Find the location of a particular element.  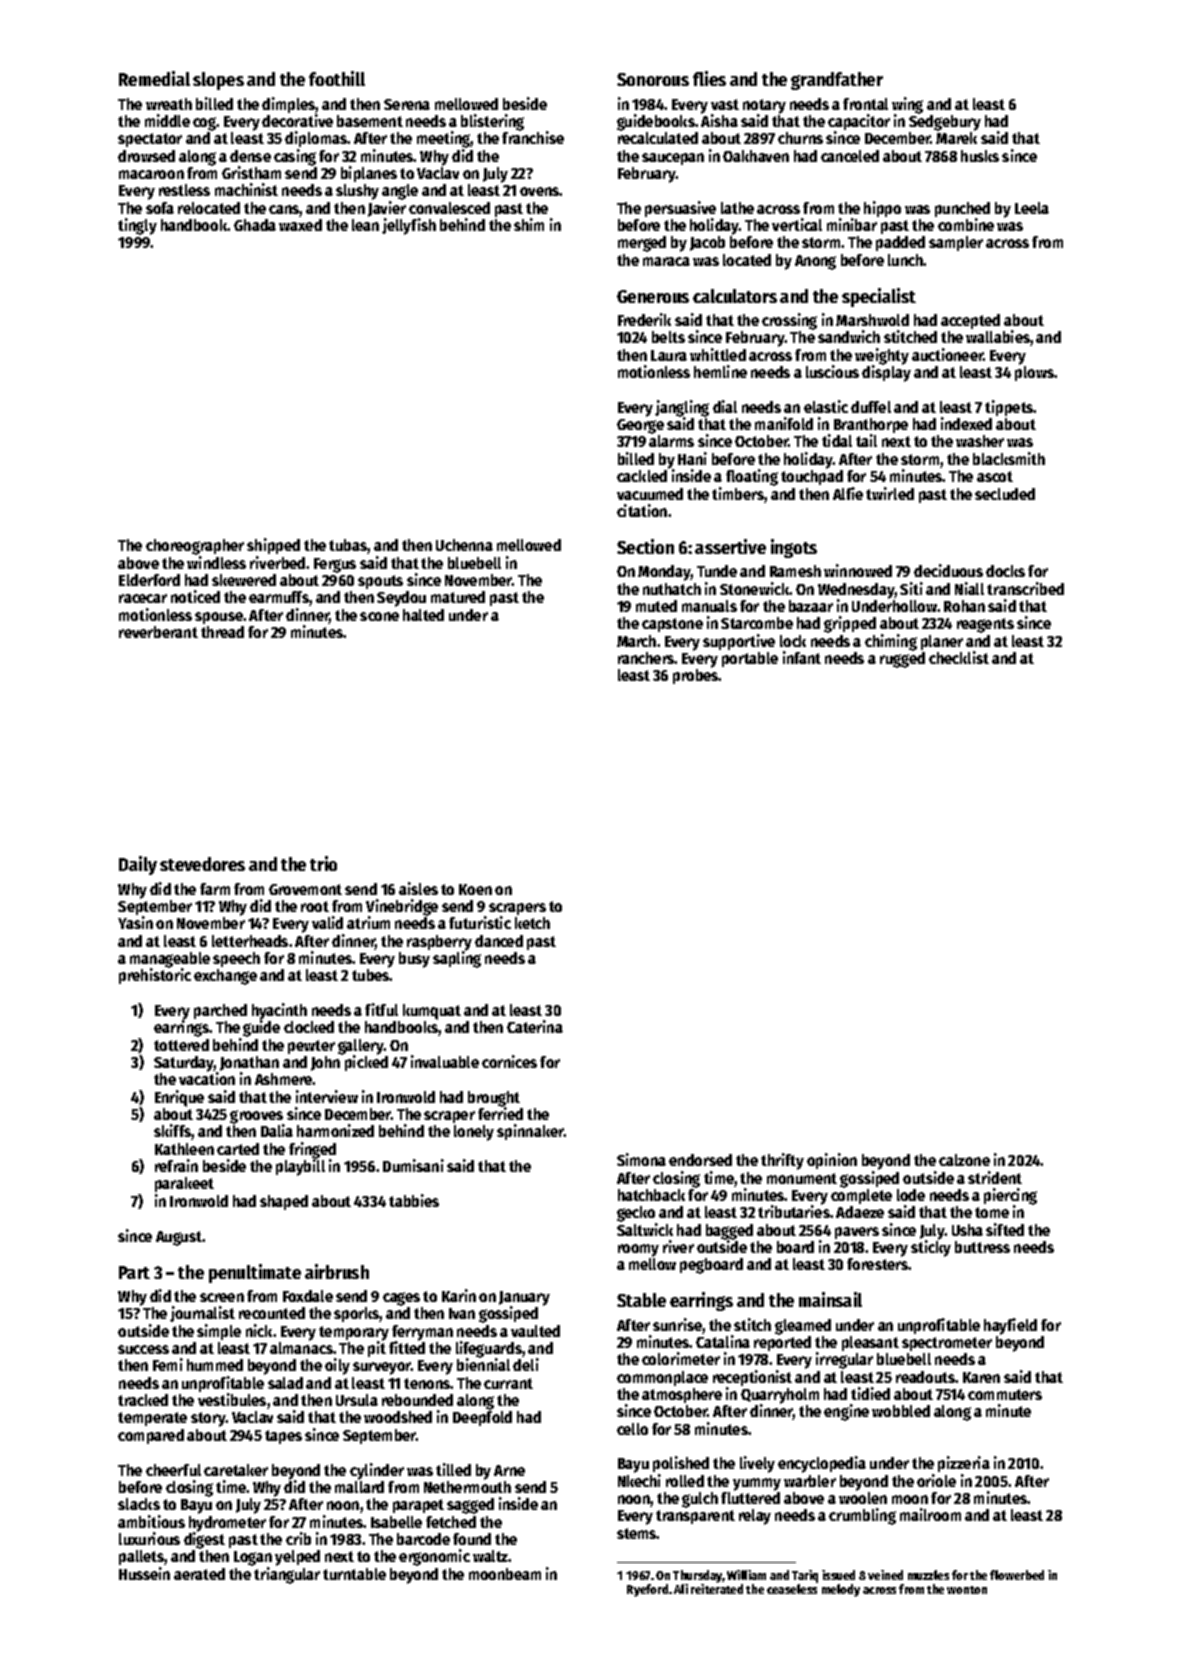

wonton is located at coordinates (967, 1590).
